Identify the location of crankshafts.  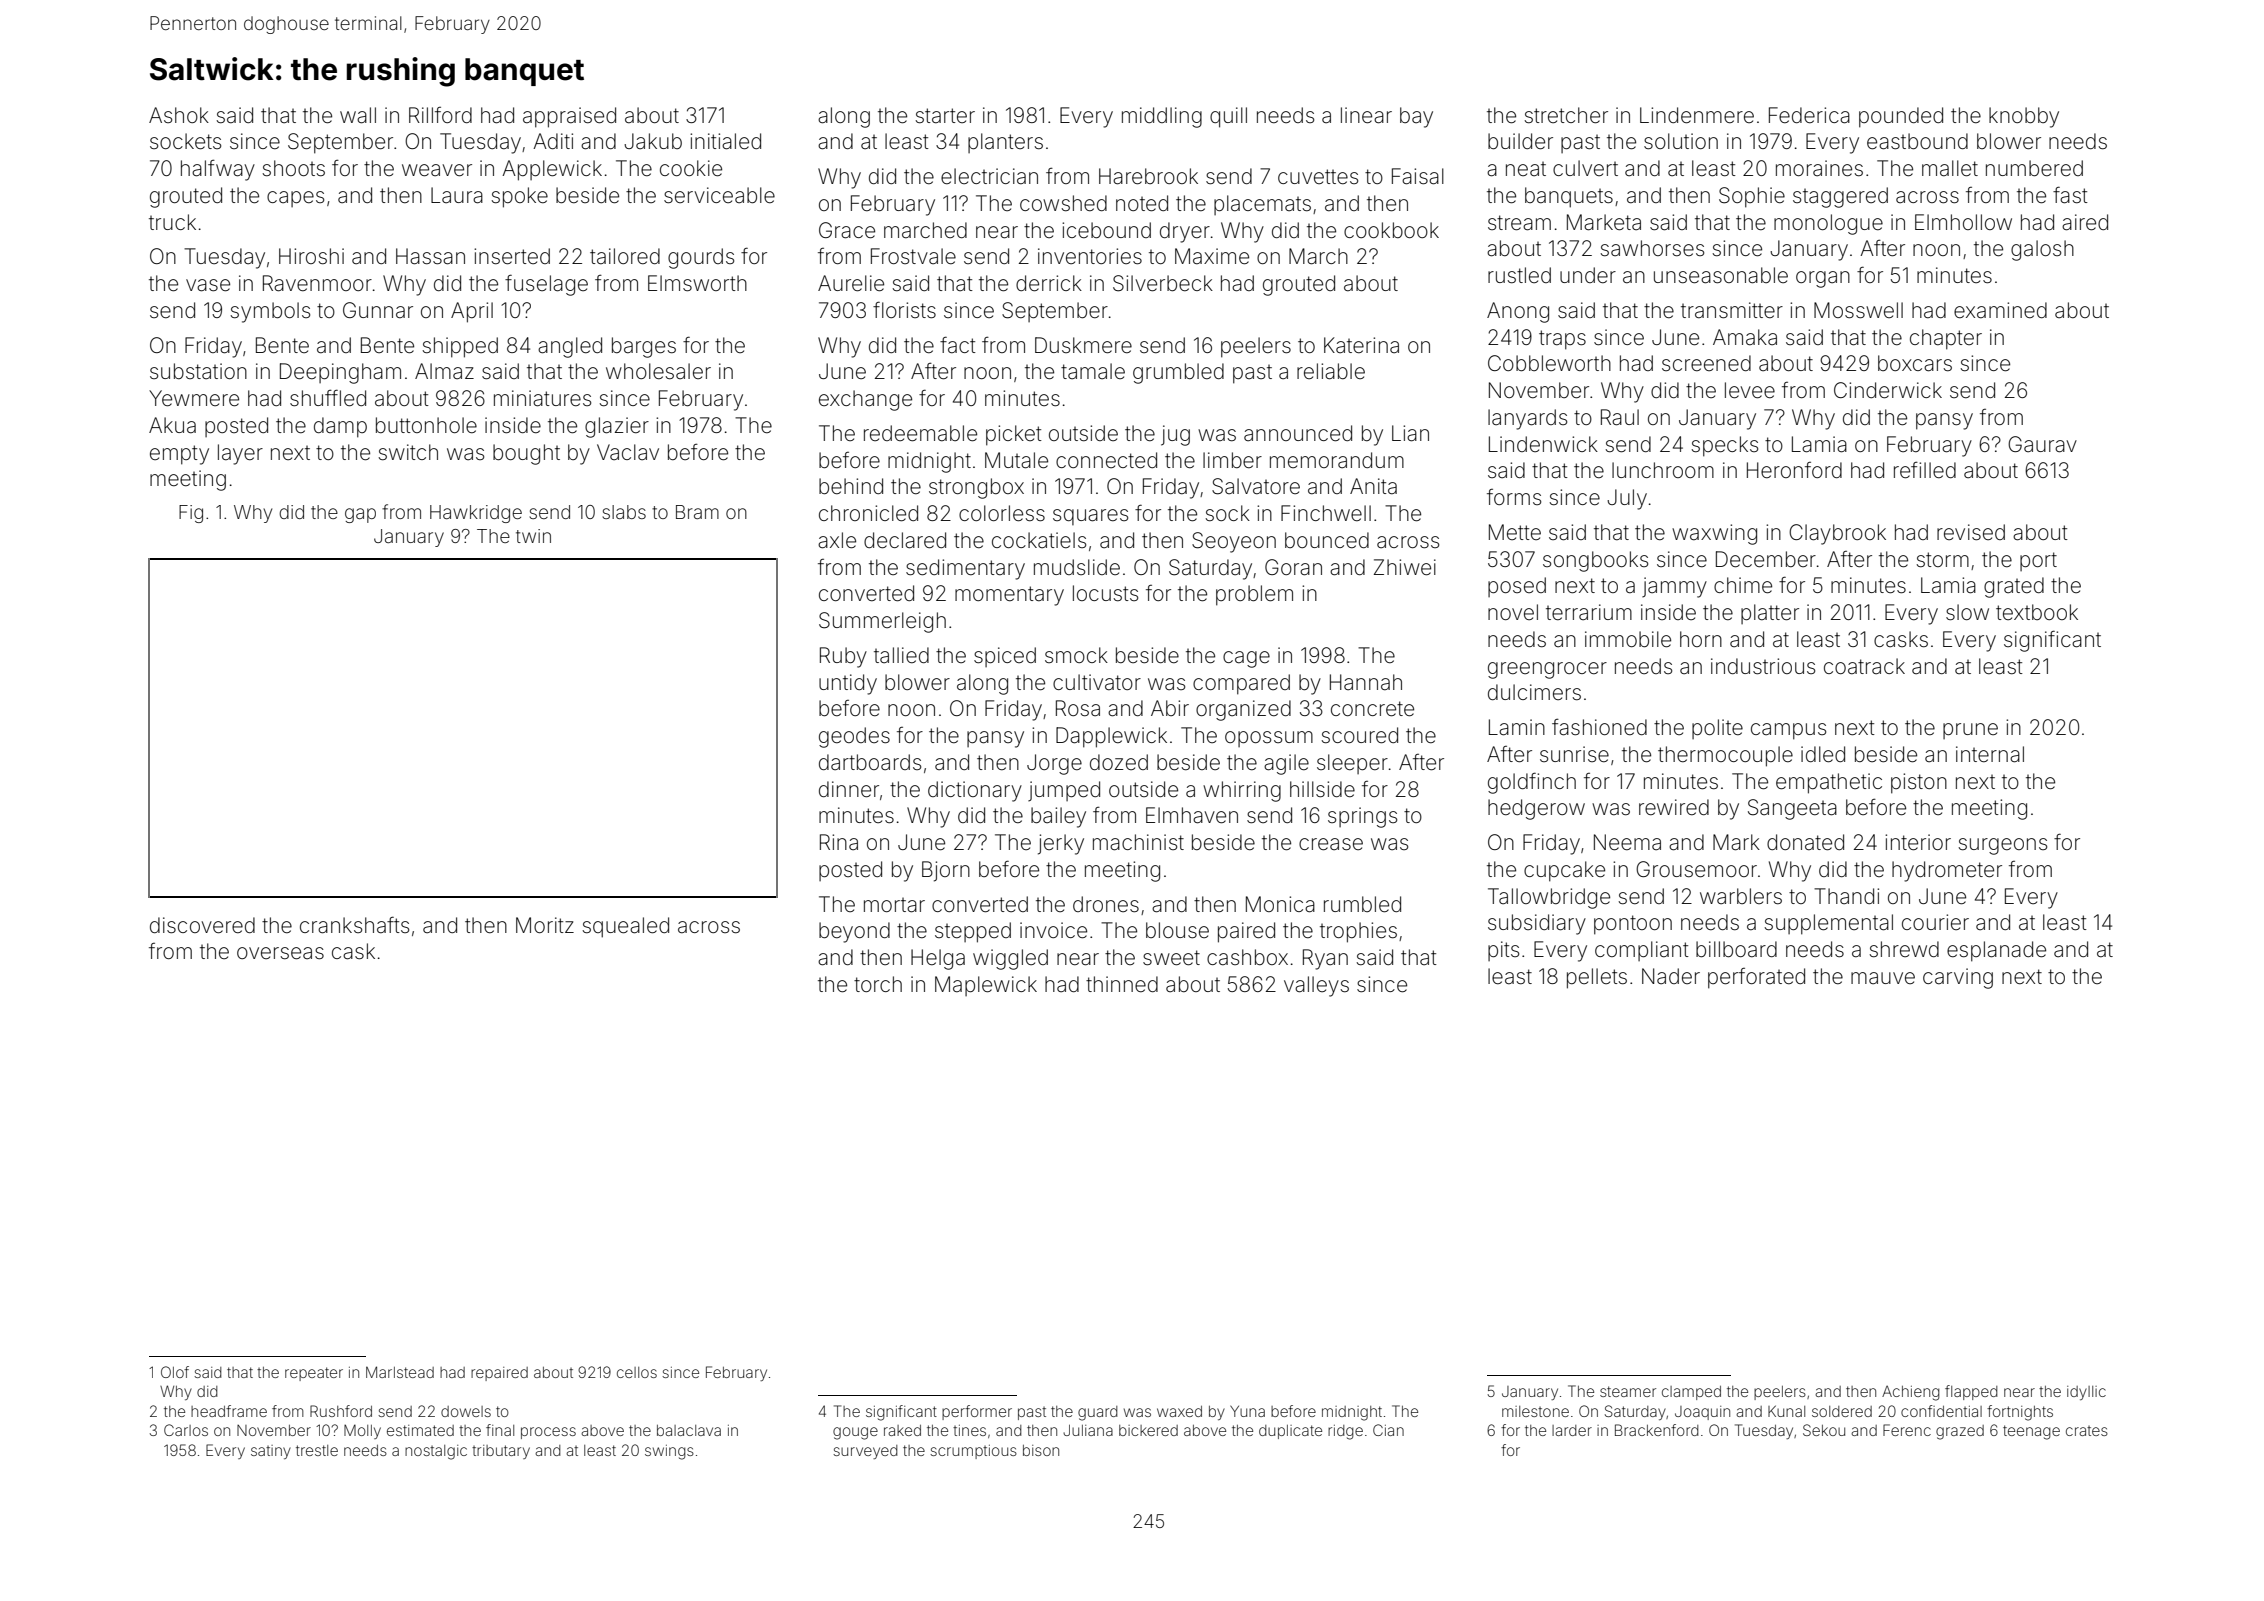
(354, 925).
